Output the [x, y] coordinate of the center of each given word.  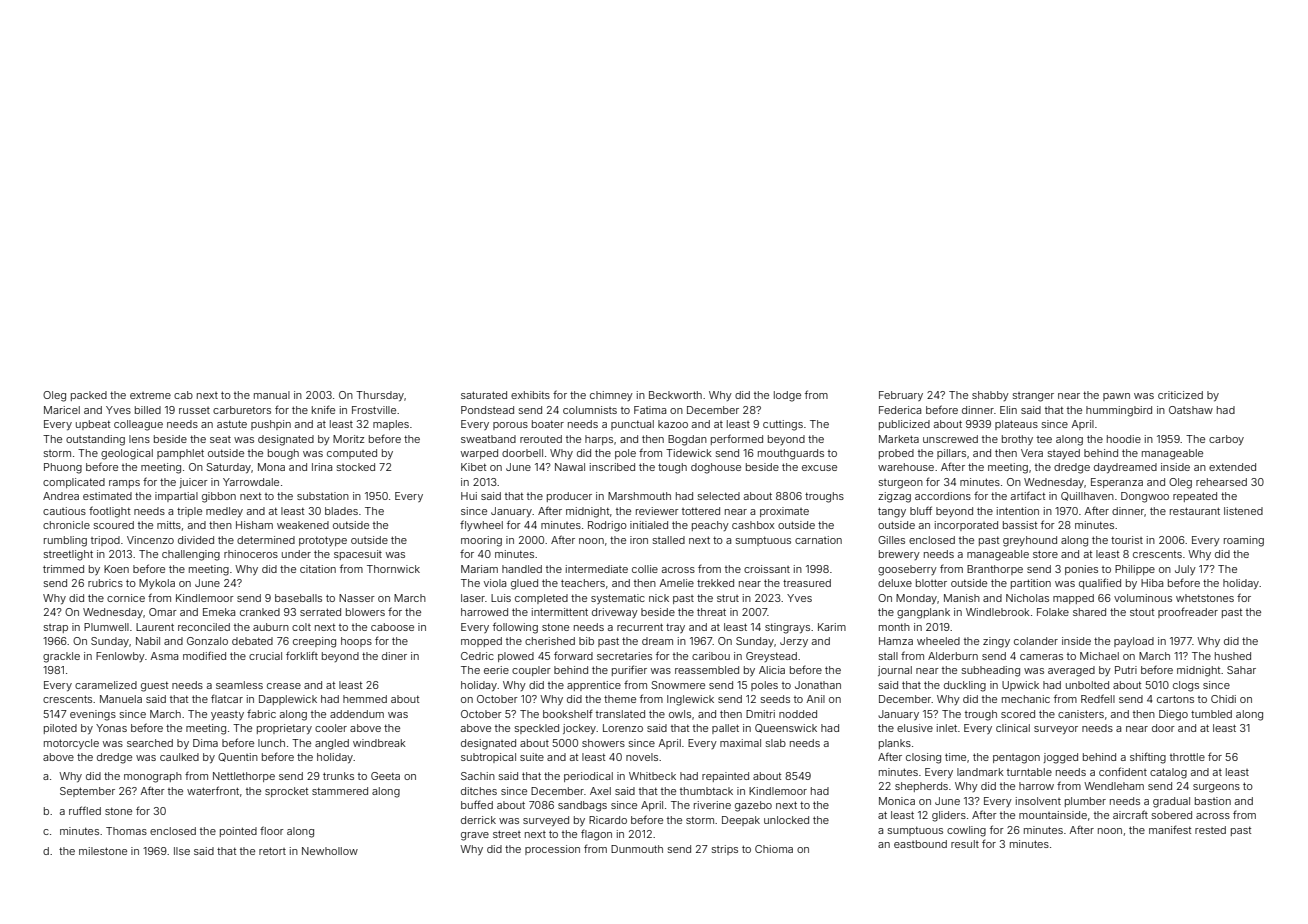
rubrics [105, 583]
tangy [892, 512]
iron [639, 540]
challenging [191, 555]
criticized [1180, 395]
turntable [1029, 772]
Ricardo [608, 820]
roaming [1244, 541]
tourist [1127, 540]
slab [776, 743]
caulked [179, 757]
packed [89, 396]
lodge [787, 396]
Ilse [182, 851]
